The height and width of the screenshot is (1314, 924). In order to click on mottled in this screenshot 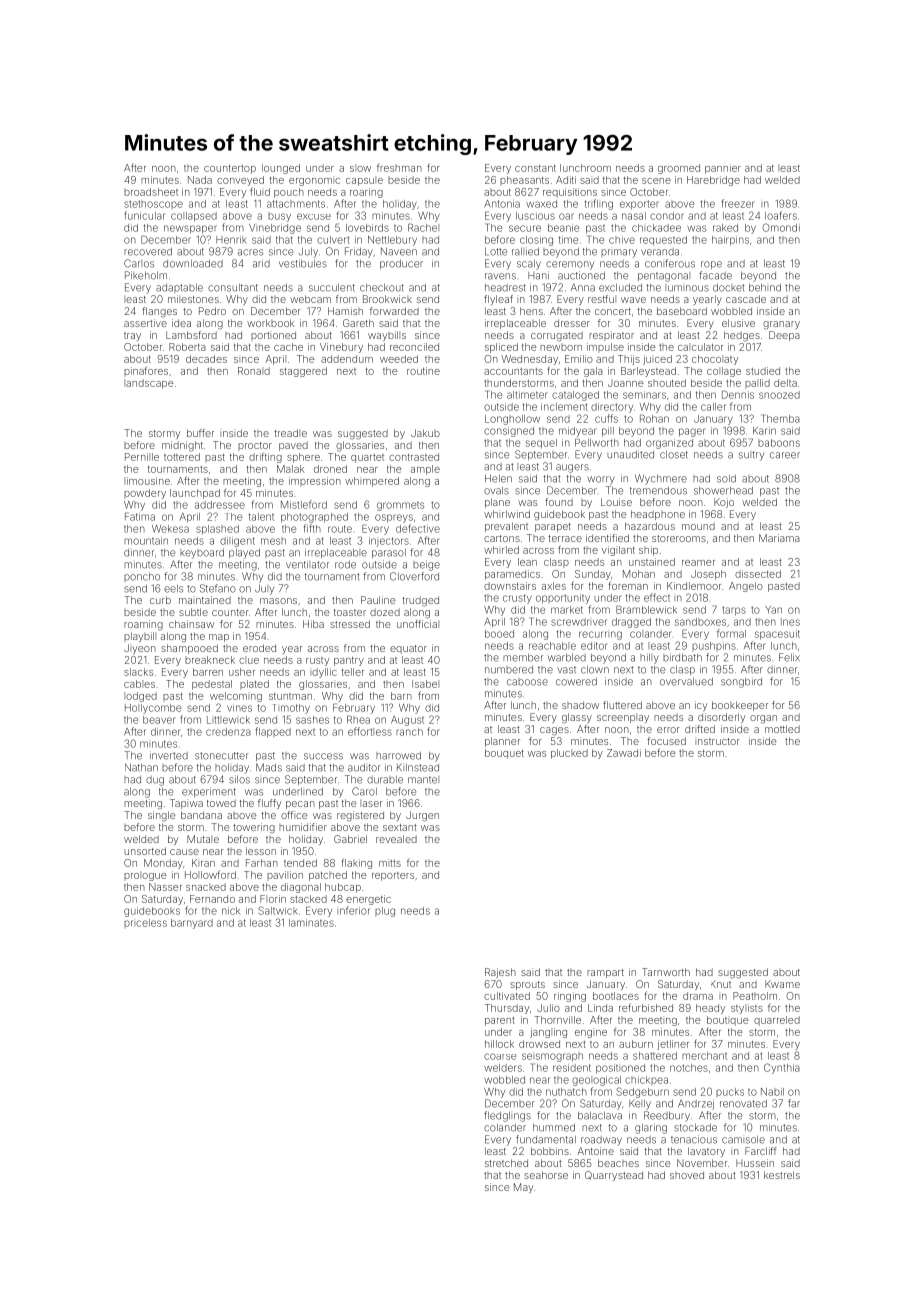, I will do `click(782, 729)`.
